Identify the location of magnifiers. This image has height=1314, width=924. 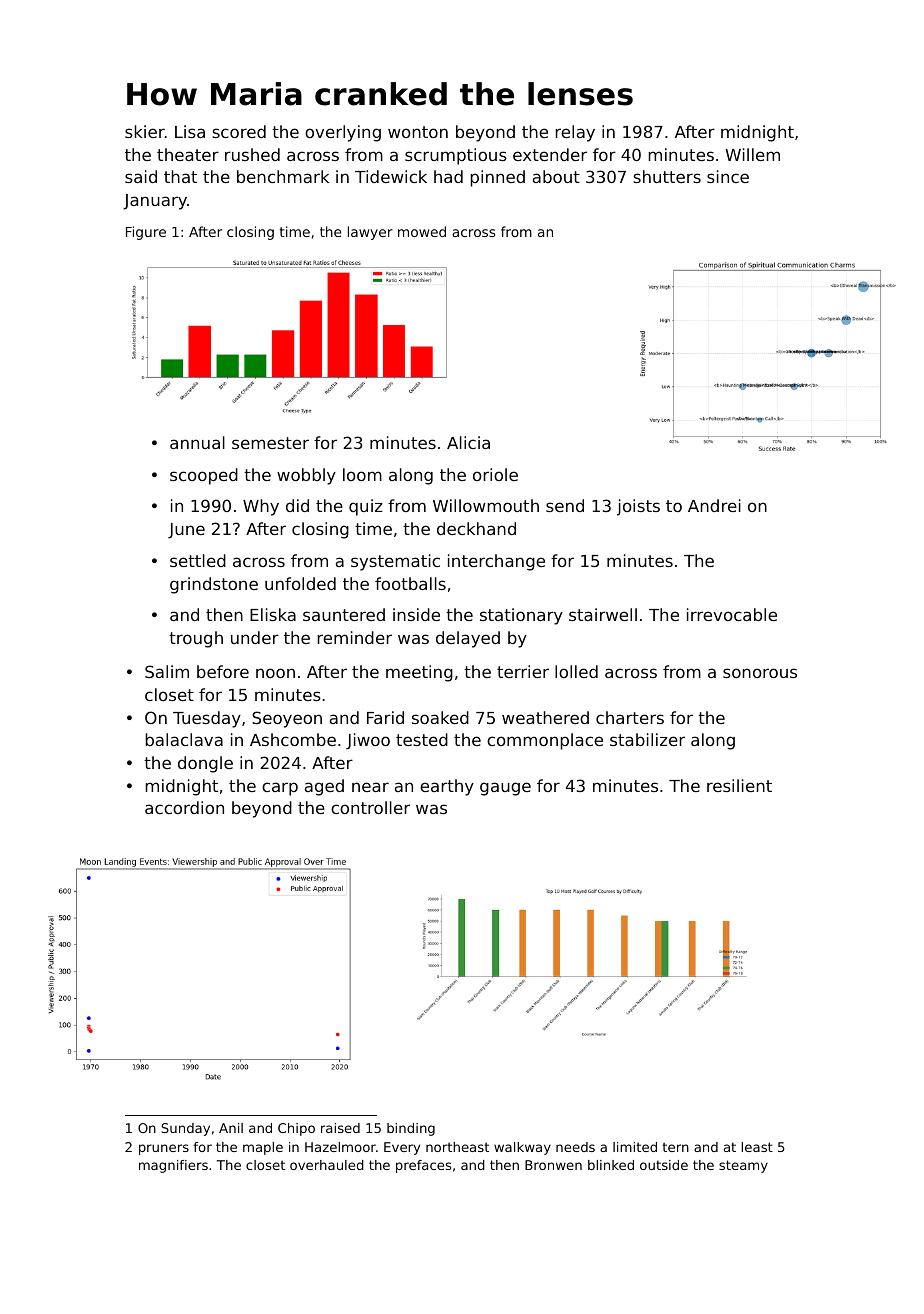
(173, 1166).
